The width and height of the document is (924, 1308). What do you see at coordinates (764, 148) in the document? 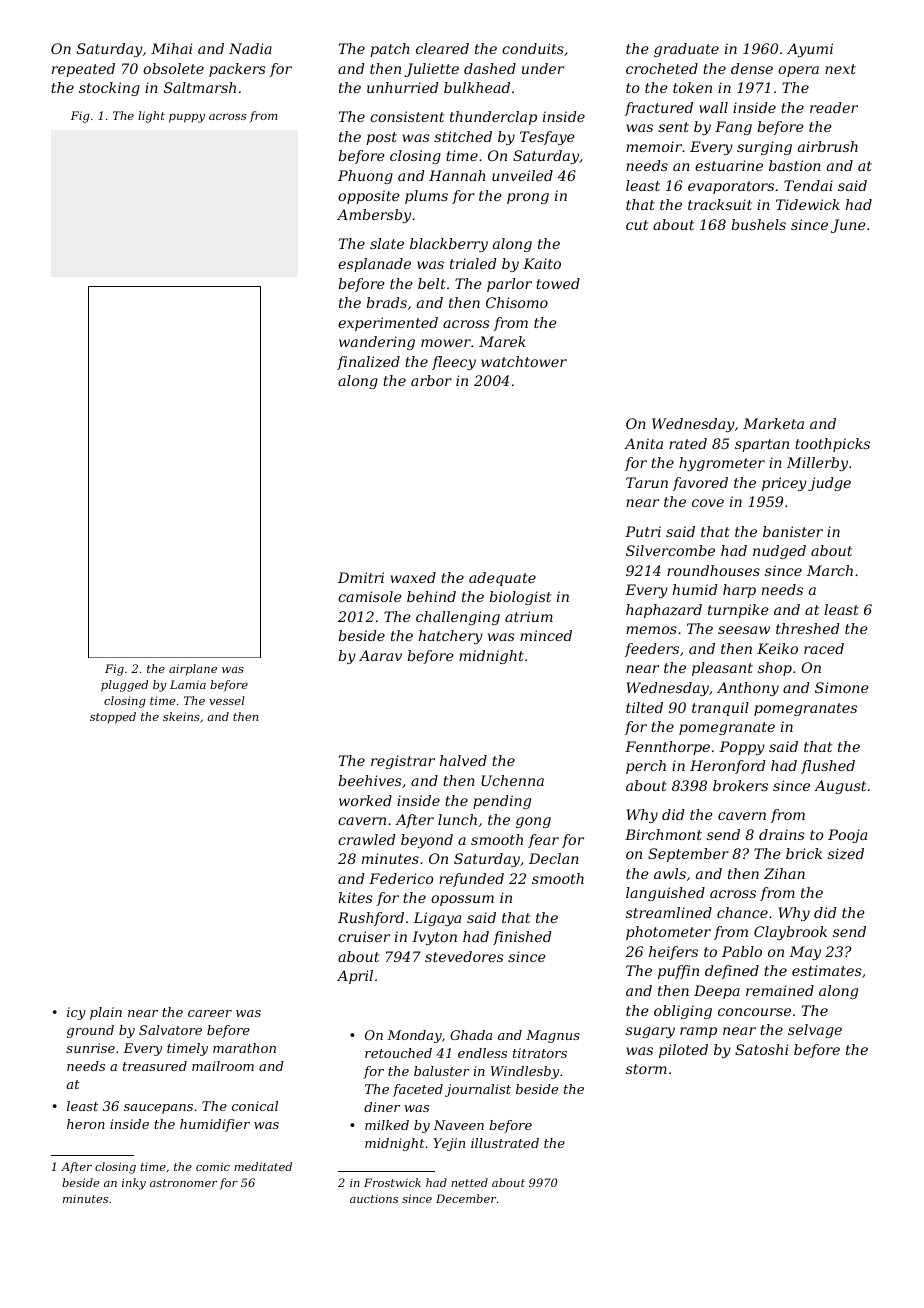
I see `surging` at bounding box center [764, 148].
